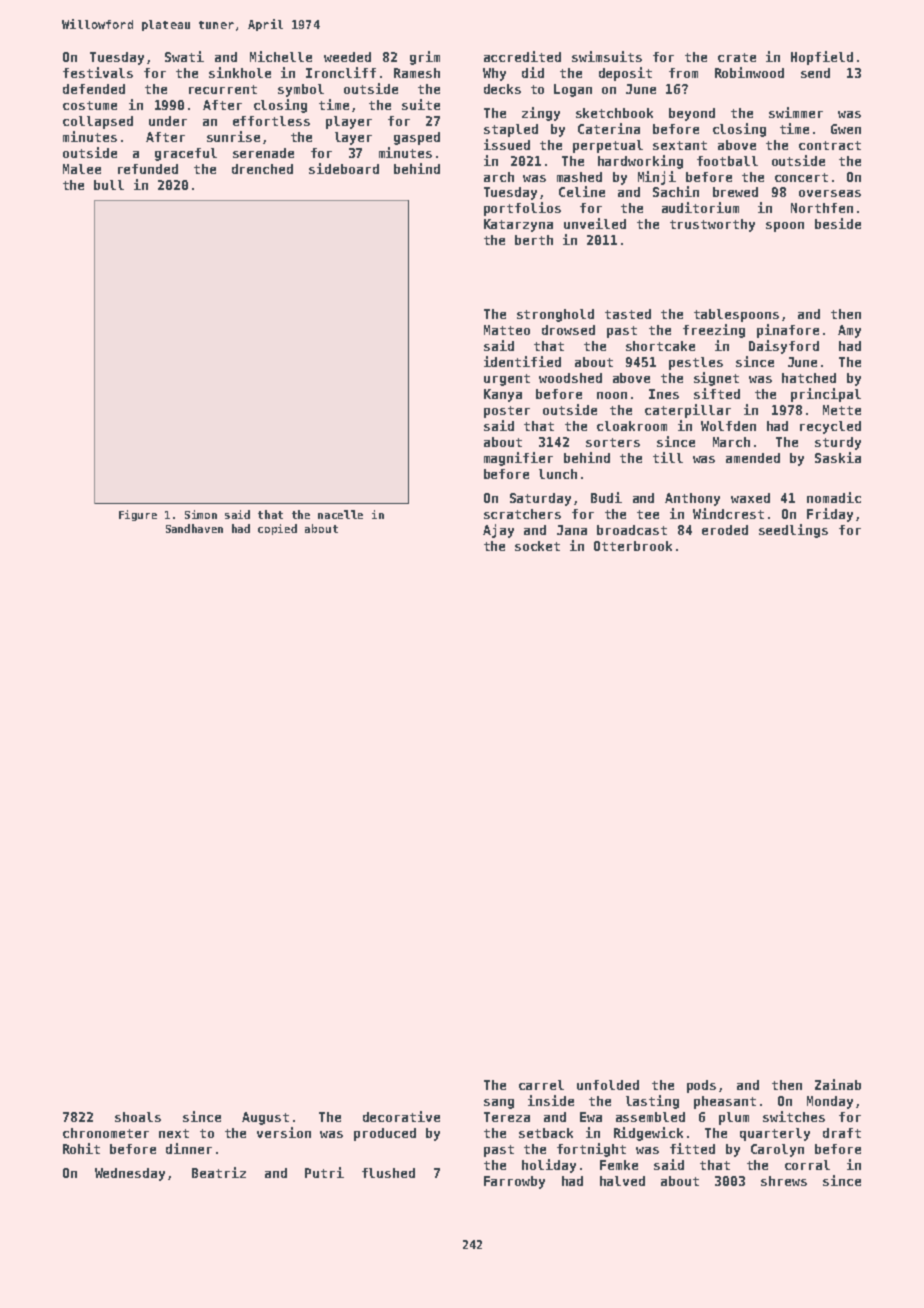  Describe the element at coordinates (344, 168) in the image. I see `sideboard` at that location.
